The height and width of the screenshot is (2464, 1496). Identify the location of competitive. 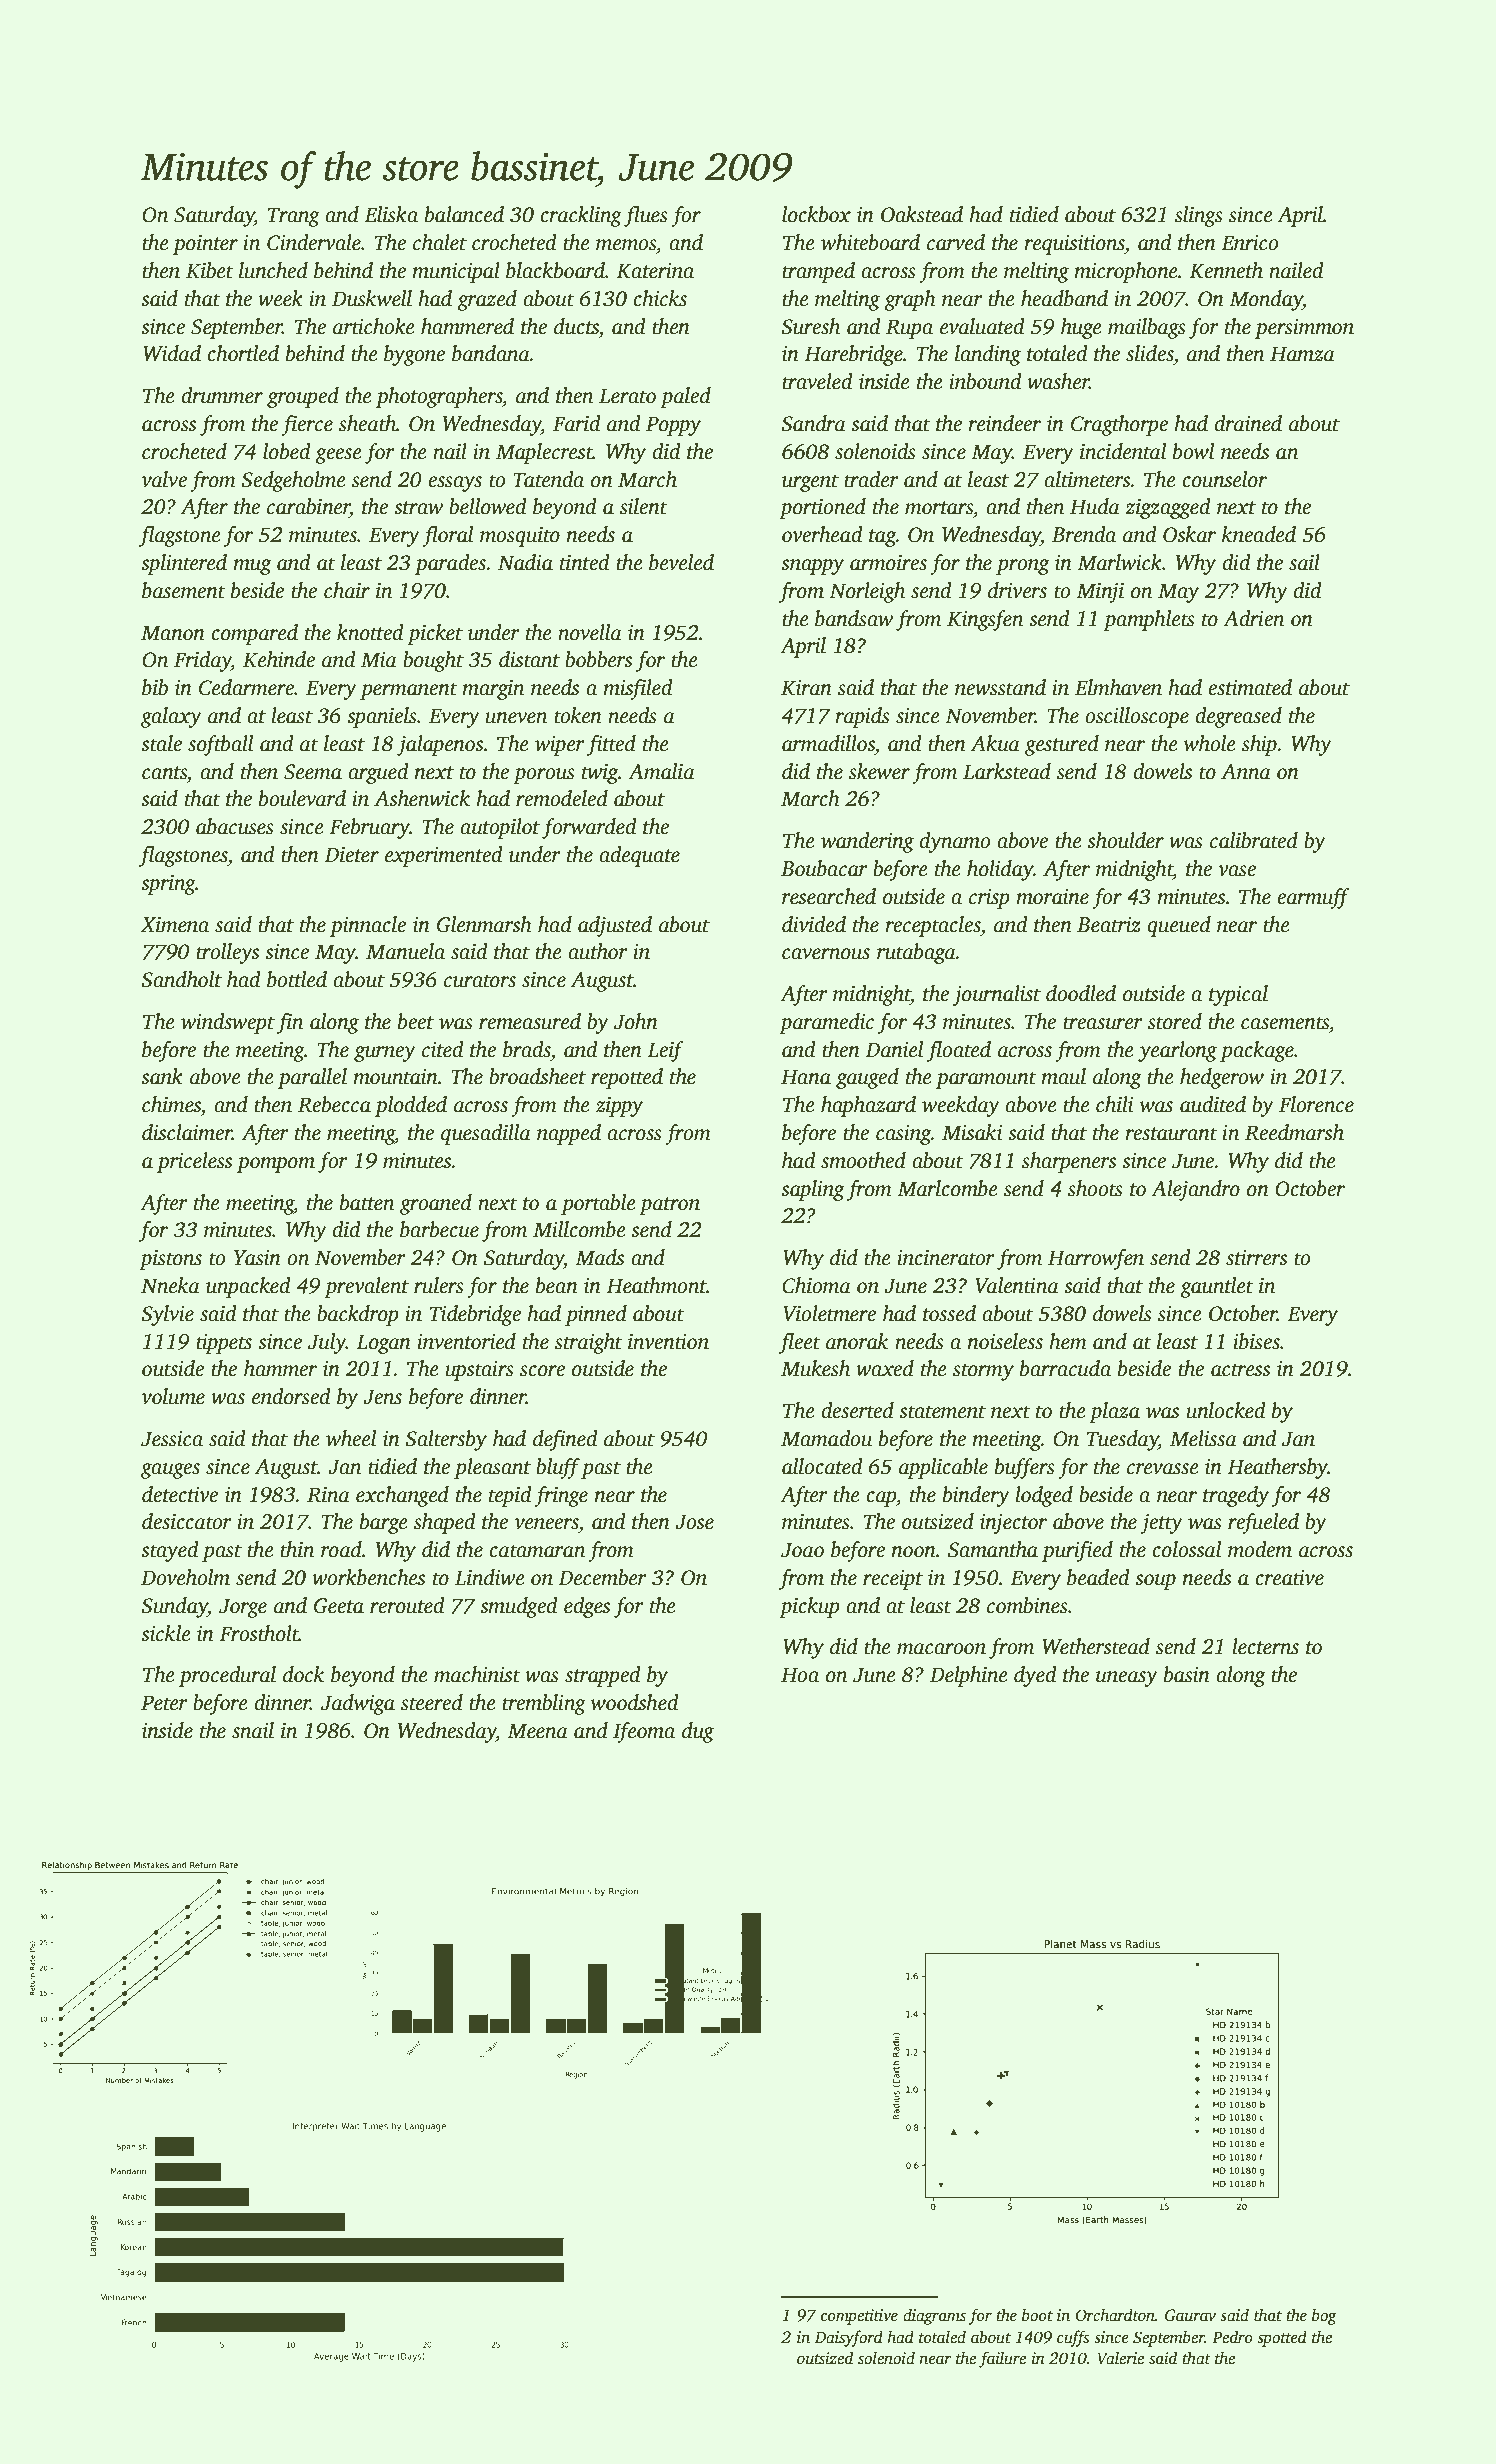
(859, 2317).
